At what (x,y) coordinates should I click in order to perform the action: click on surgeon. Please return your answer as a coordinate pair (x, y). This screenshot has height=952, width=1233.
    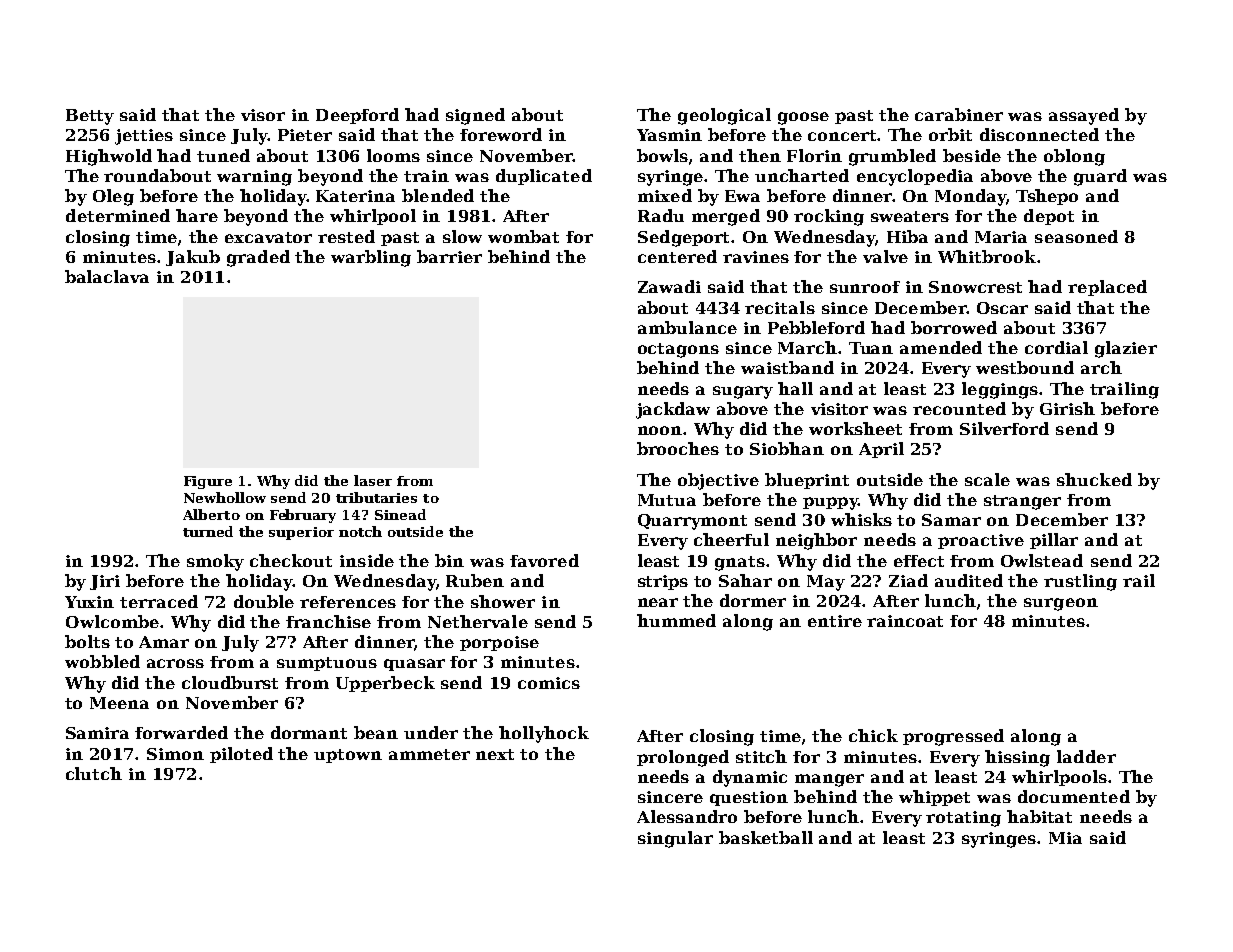
    Looking at the image, I should click on (1061, 604).
